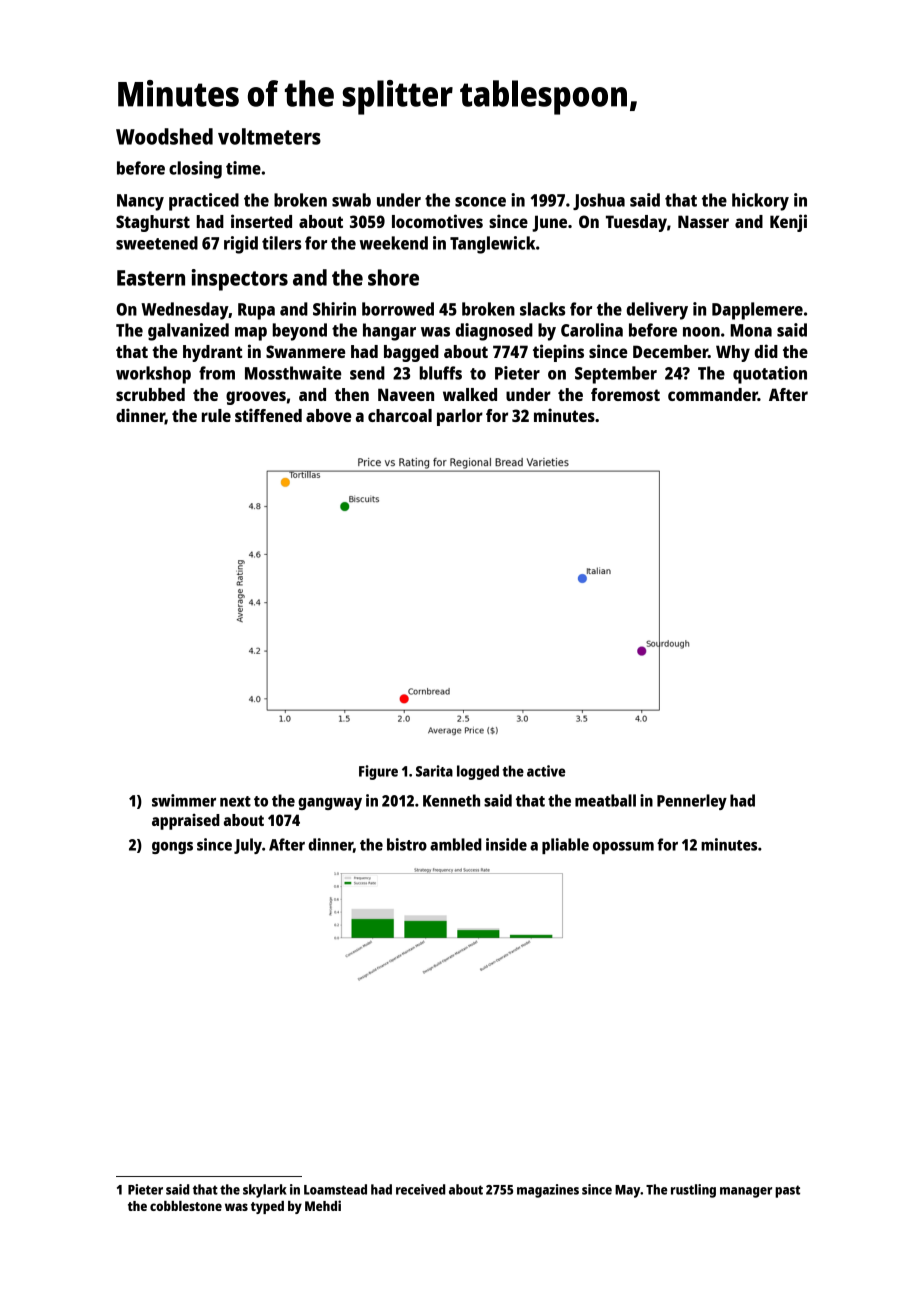  Describe the element at coordinates (757, 311) in the screenshot. I see `Dapplemere` at that location.
